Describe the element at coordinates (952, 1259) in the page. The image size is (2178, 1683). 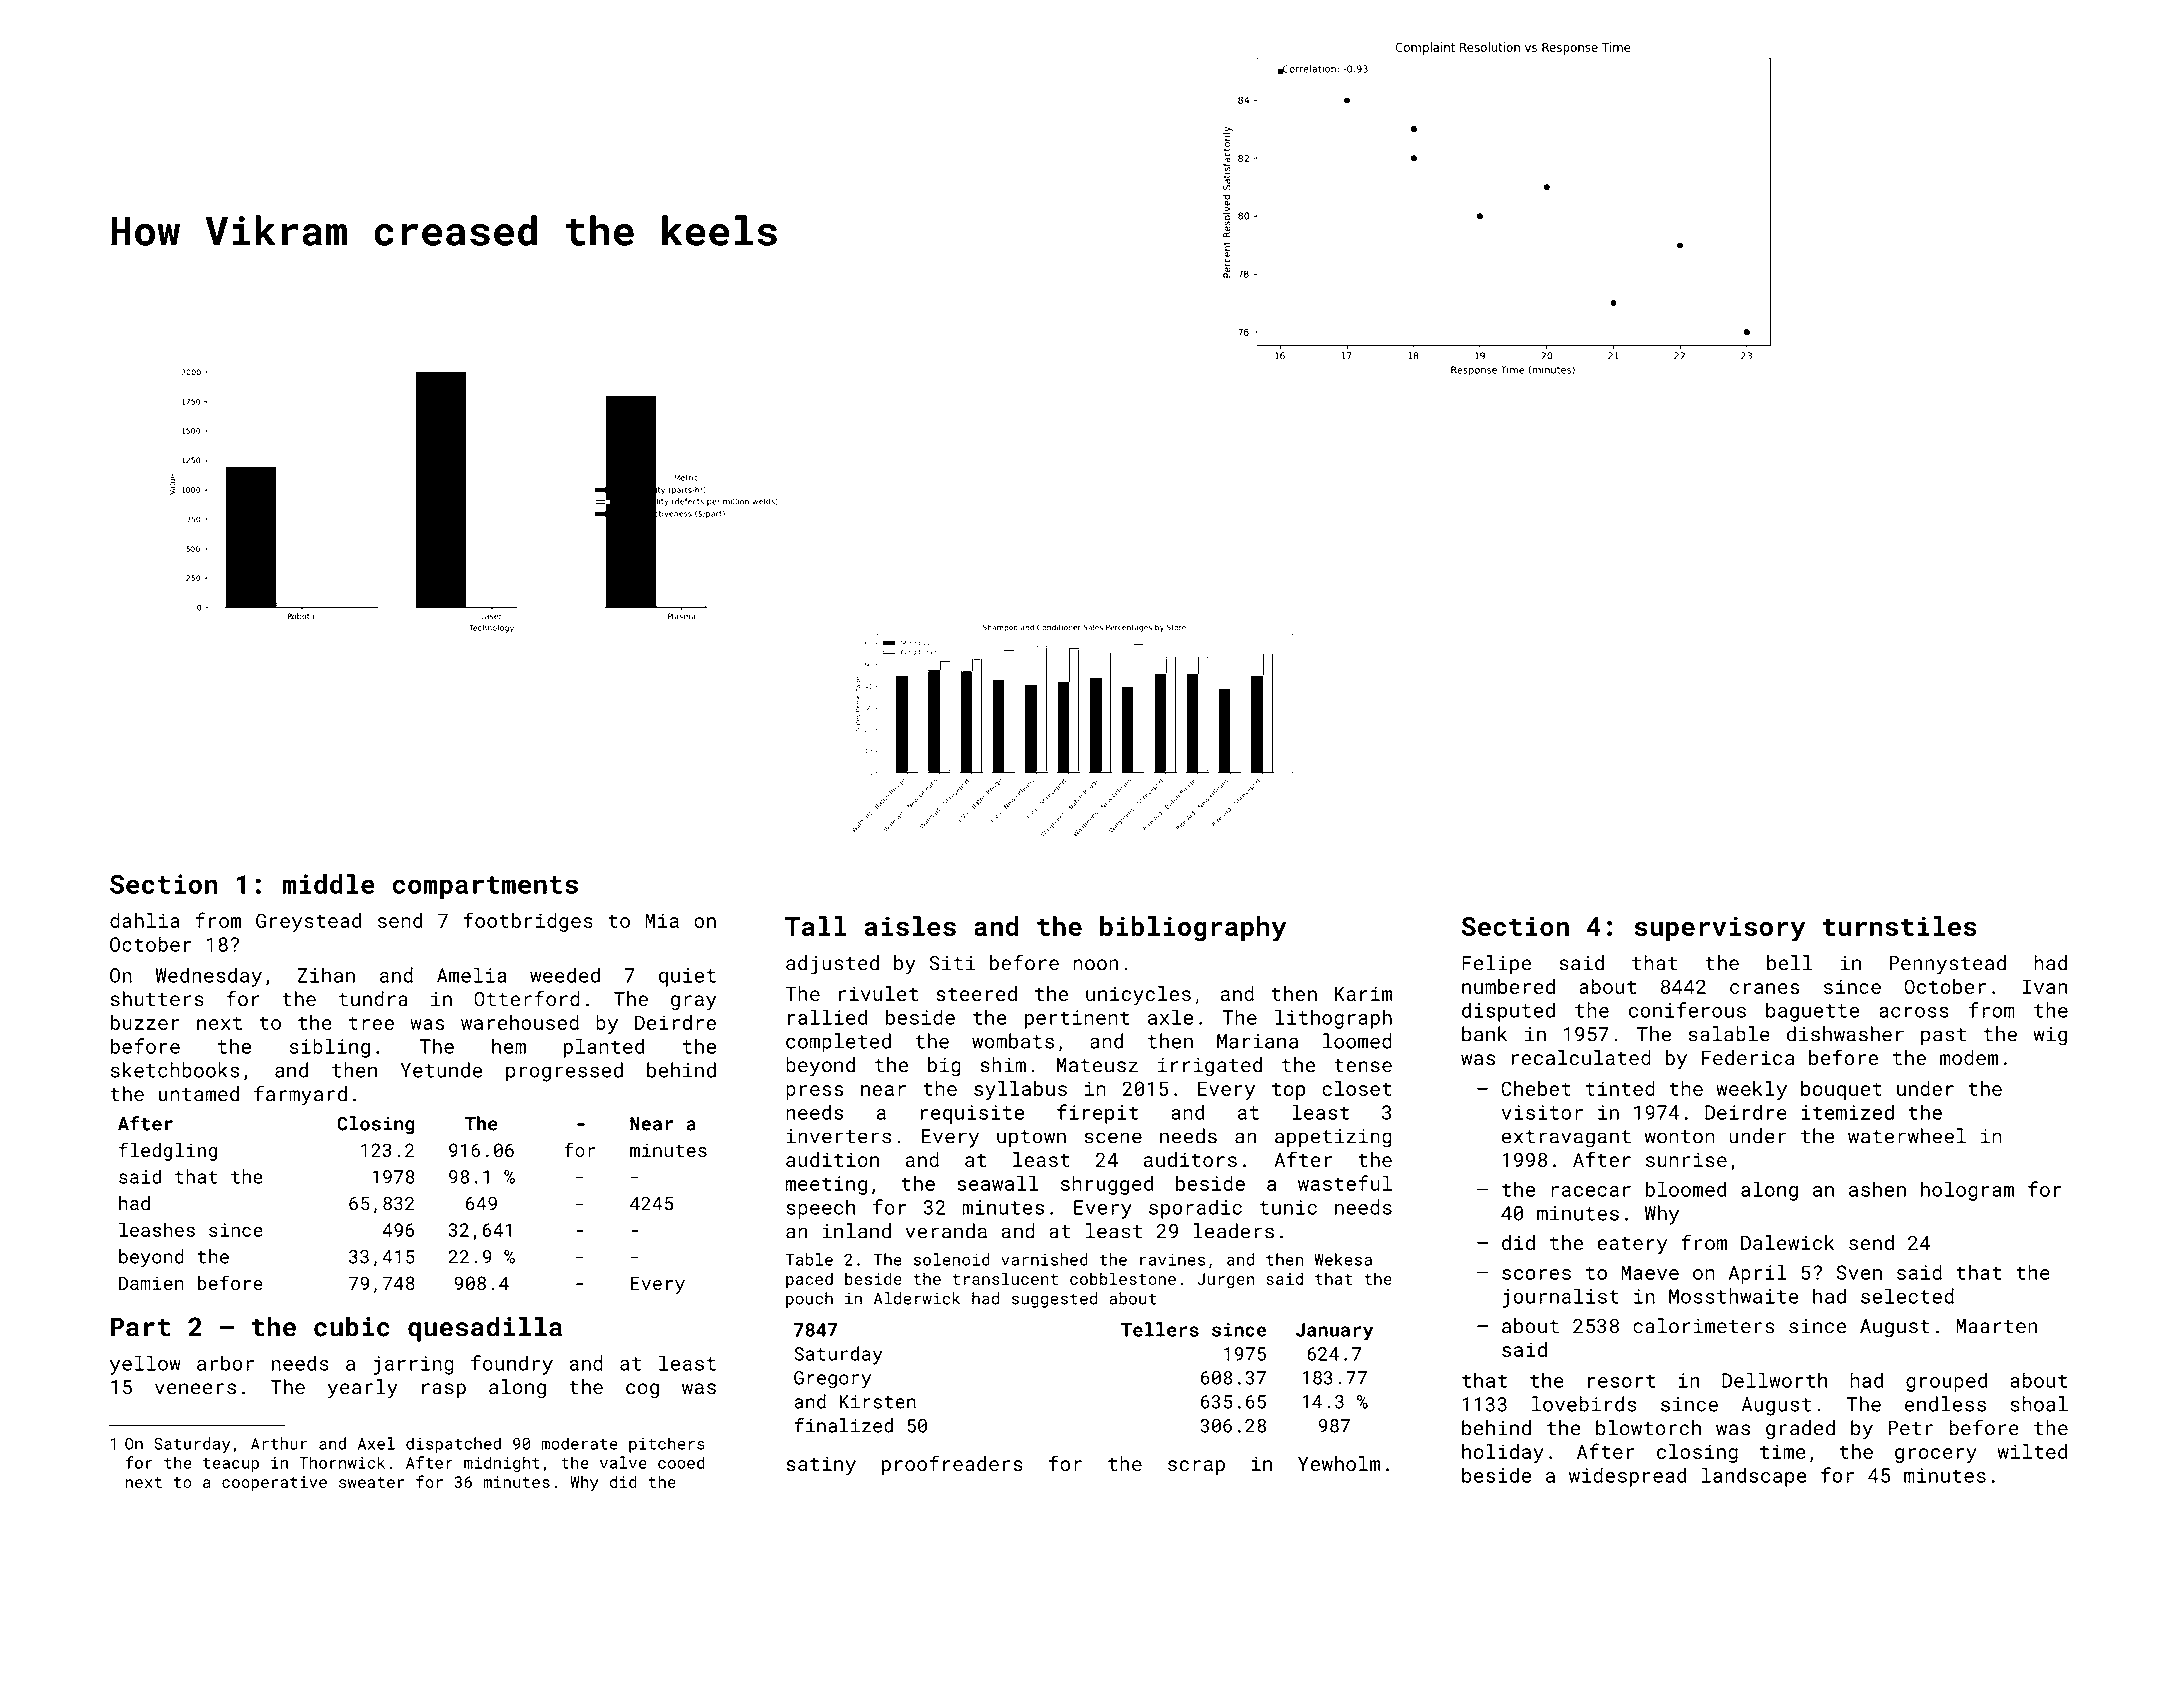
I see `solenoid` at that location.
